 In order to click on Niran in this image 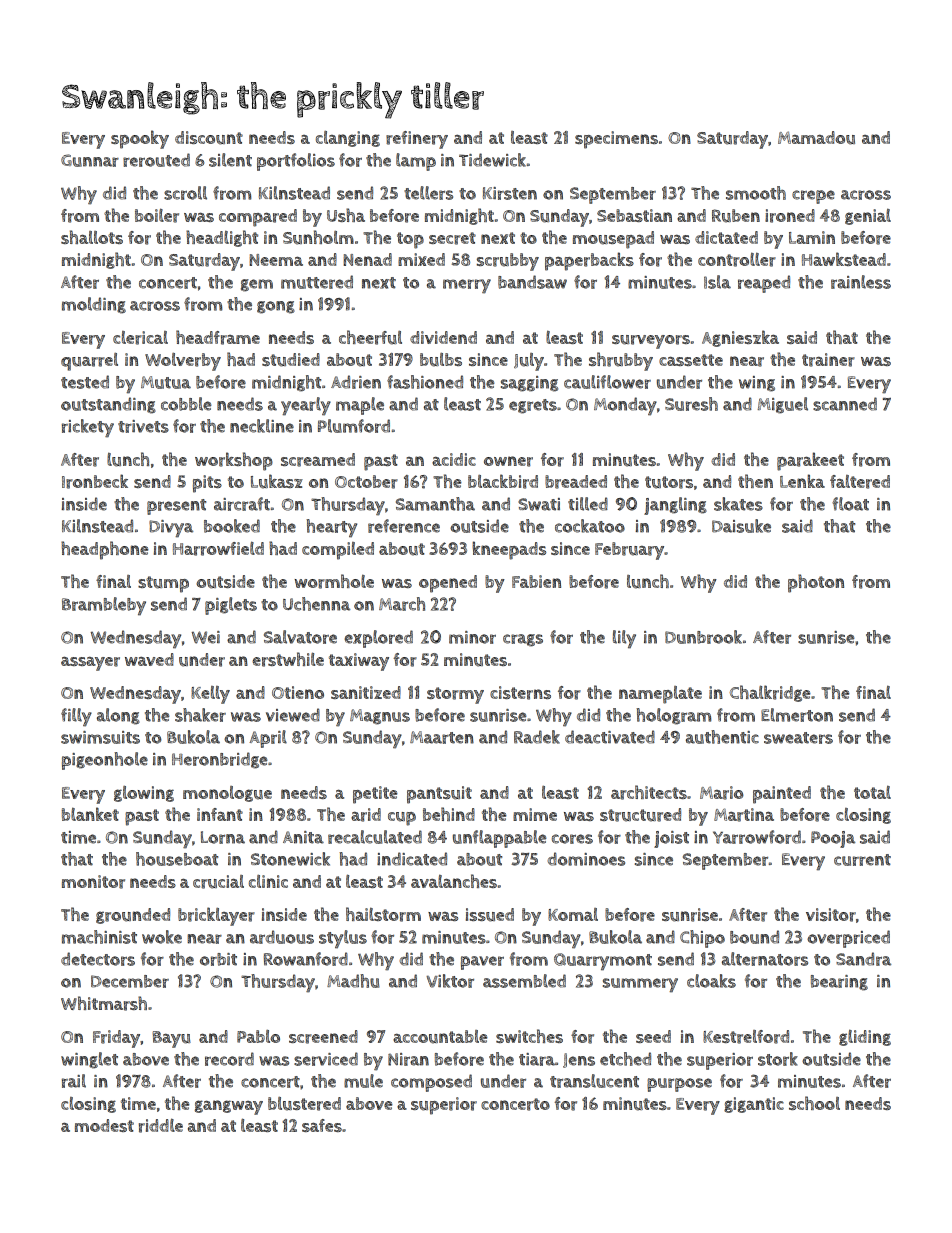, I will do `click(408, 1059)`.
